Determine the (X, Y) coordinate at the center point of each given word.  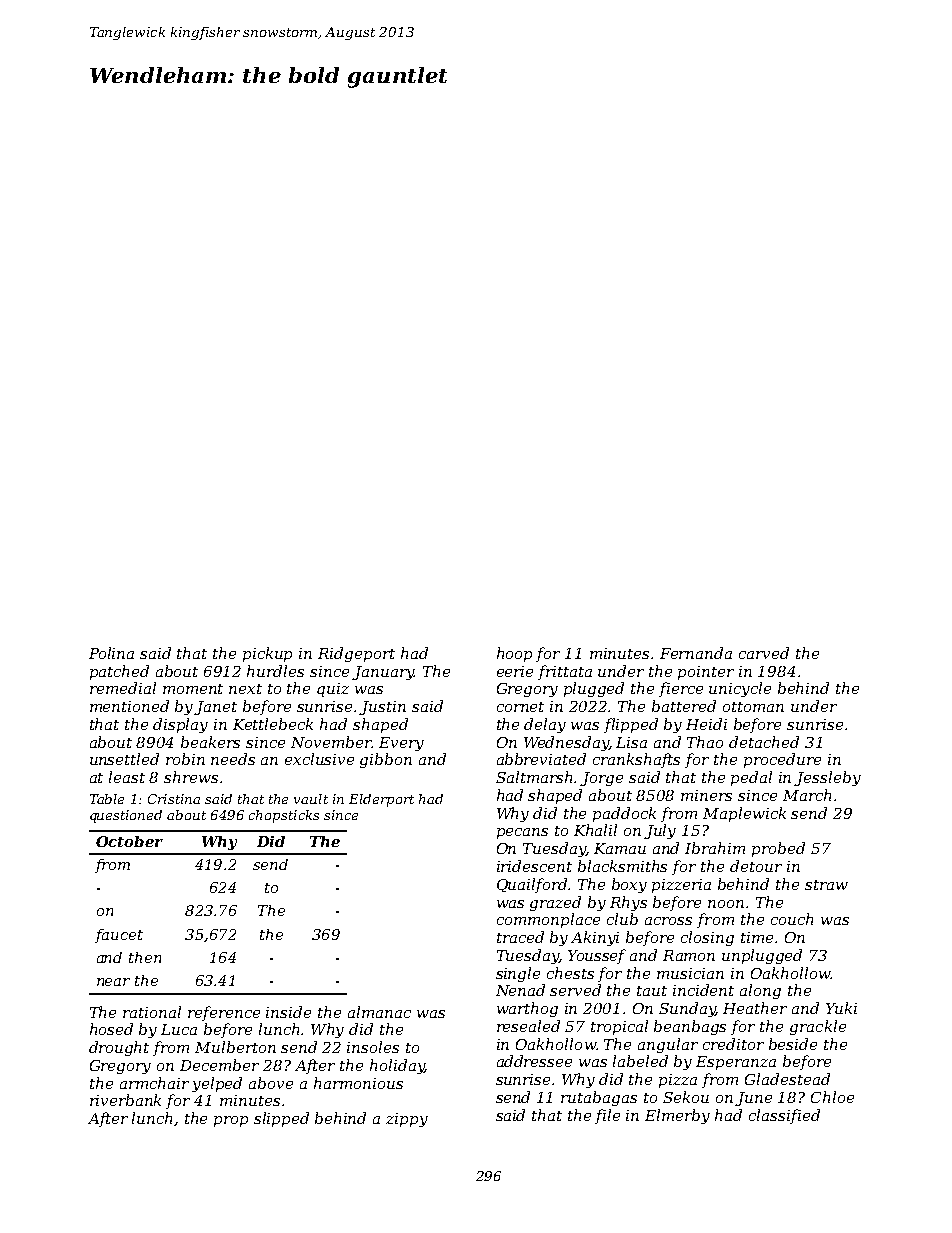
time (757, 937)
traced (520, 937)
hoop (514, 654)
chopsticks (284, 816)
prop (231, 1121)
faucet (119, 936)
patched (119, 672)
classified (784, 1116)
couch (792, 919)
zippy (407, 1120)
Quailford (533, 885)
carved (764, 653)
